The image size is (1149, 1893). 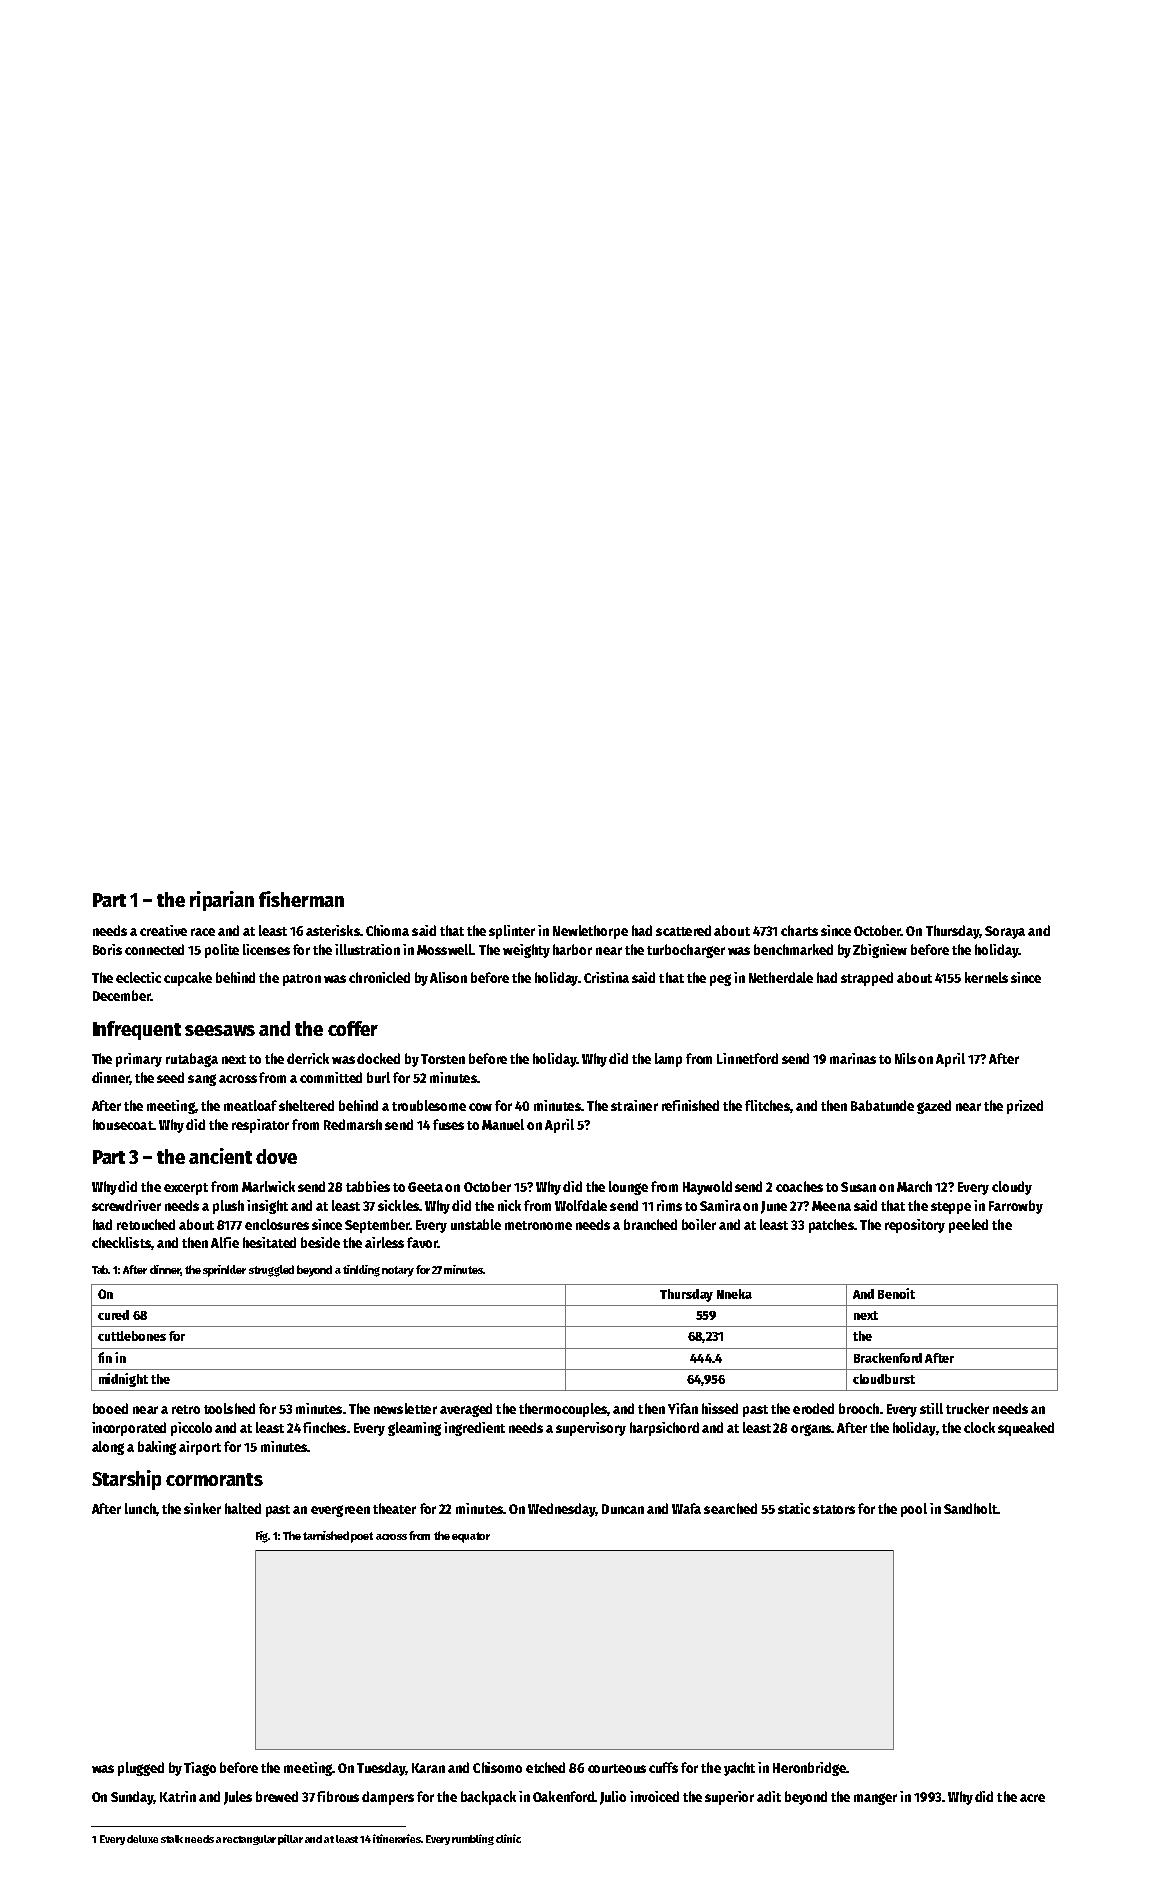 What do you see at coordinates (262, 1537) in the screenshot?
I see `Fig` at bounding box center [262, 1537].
